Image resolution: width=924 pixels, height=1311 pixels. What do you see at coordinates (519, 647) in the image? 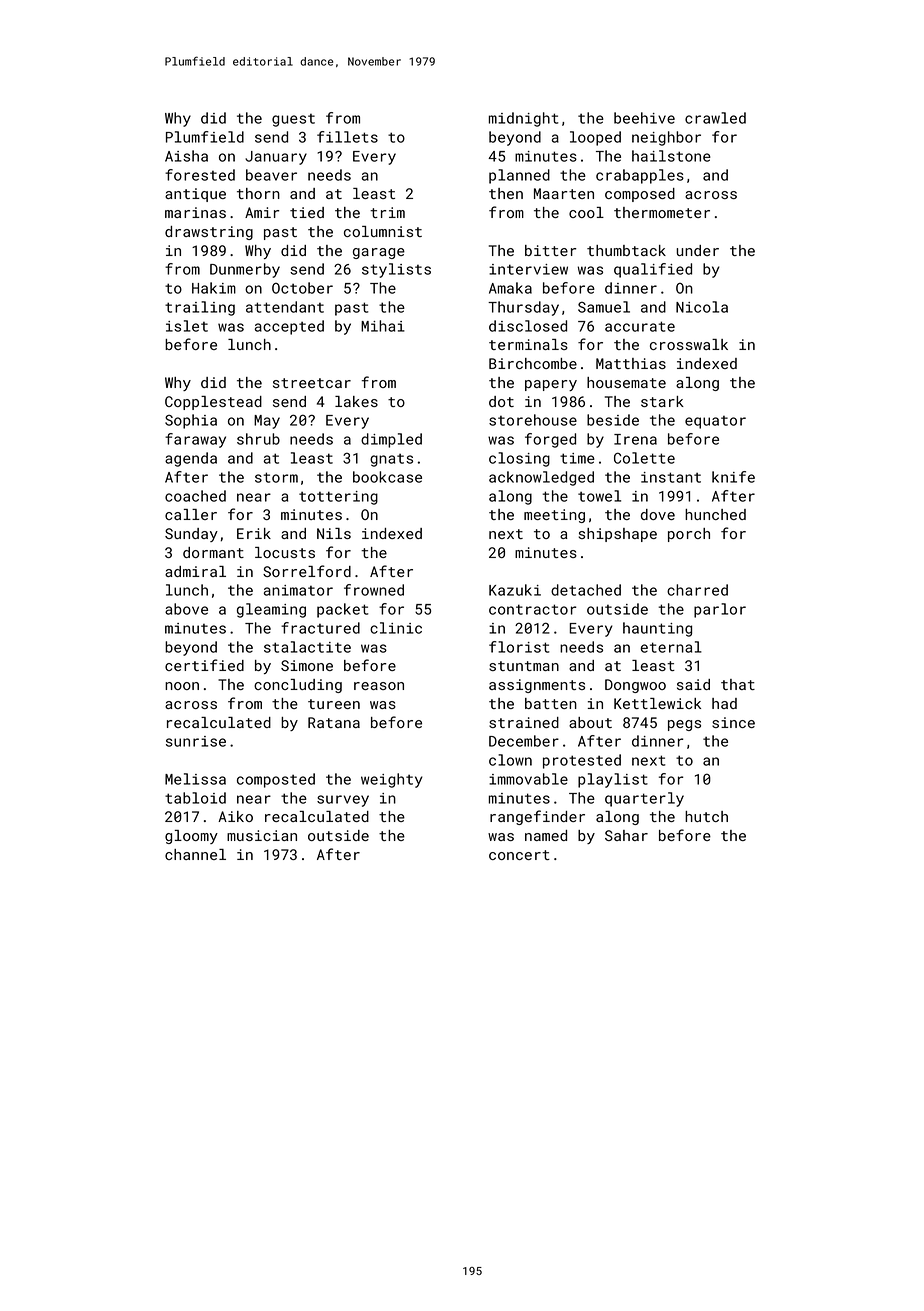
I see `florist` at bounding box center [519, 647].
